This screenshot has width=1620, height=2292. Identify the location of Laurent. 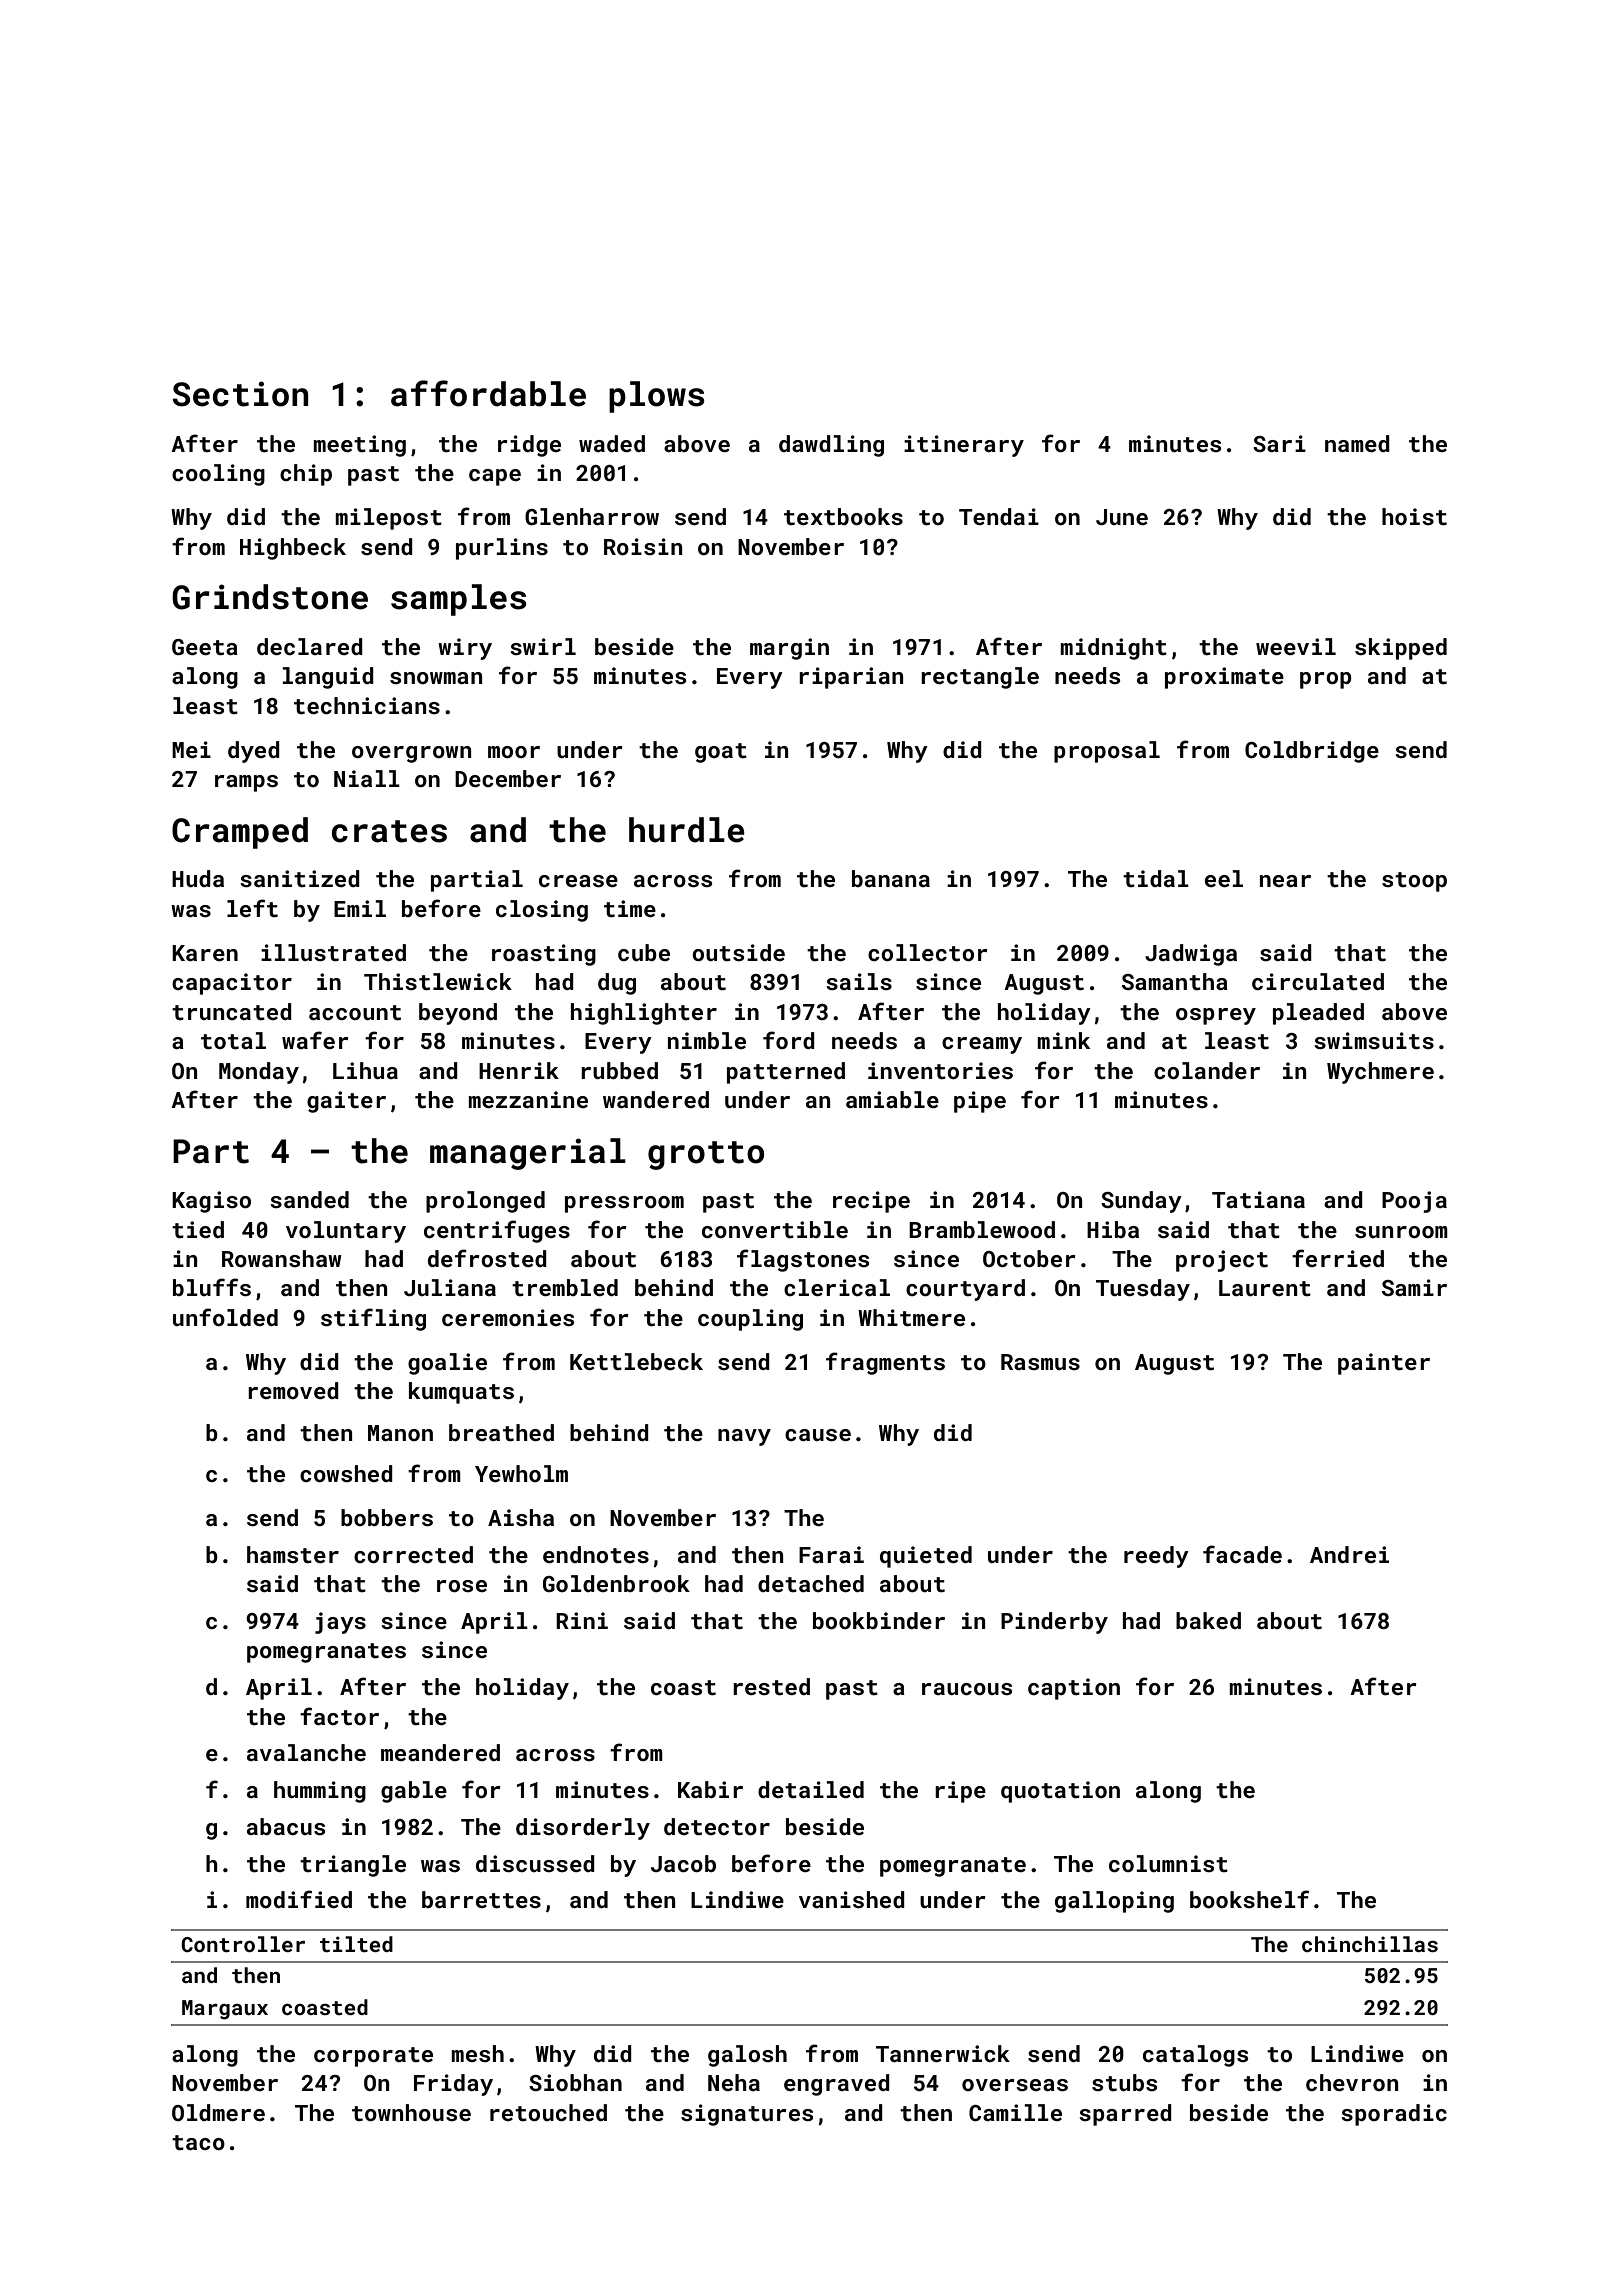
(1265, 1288).
